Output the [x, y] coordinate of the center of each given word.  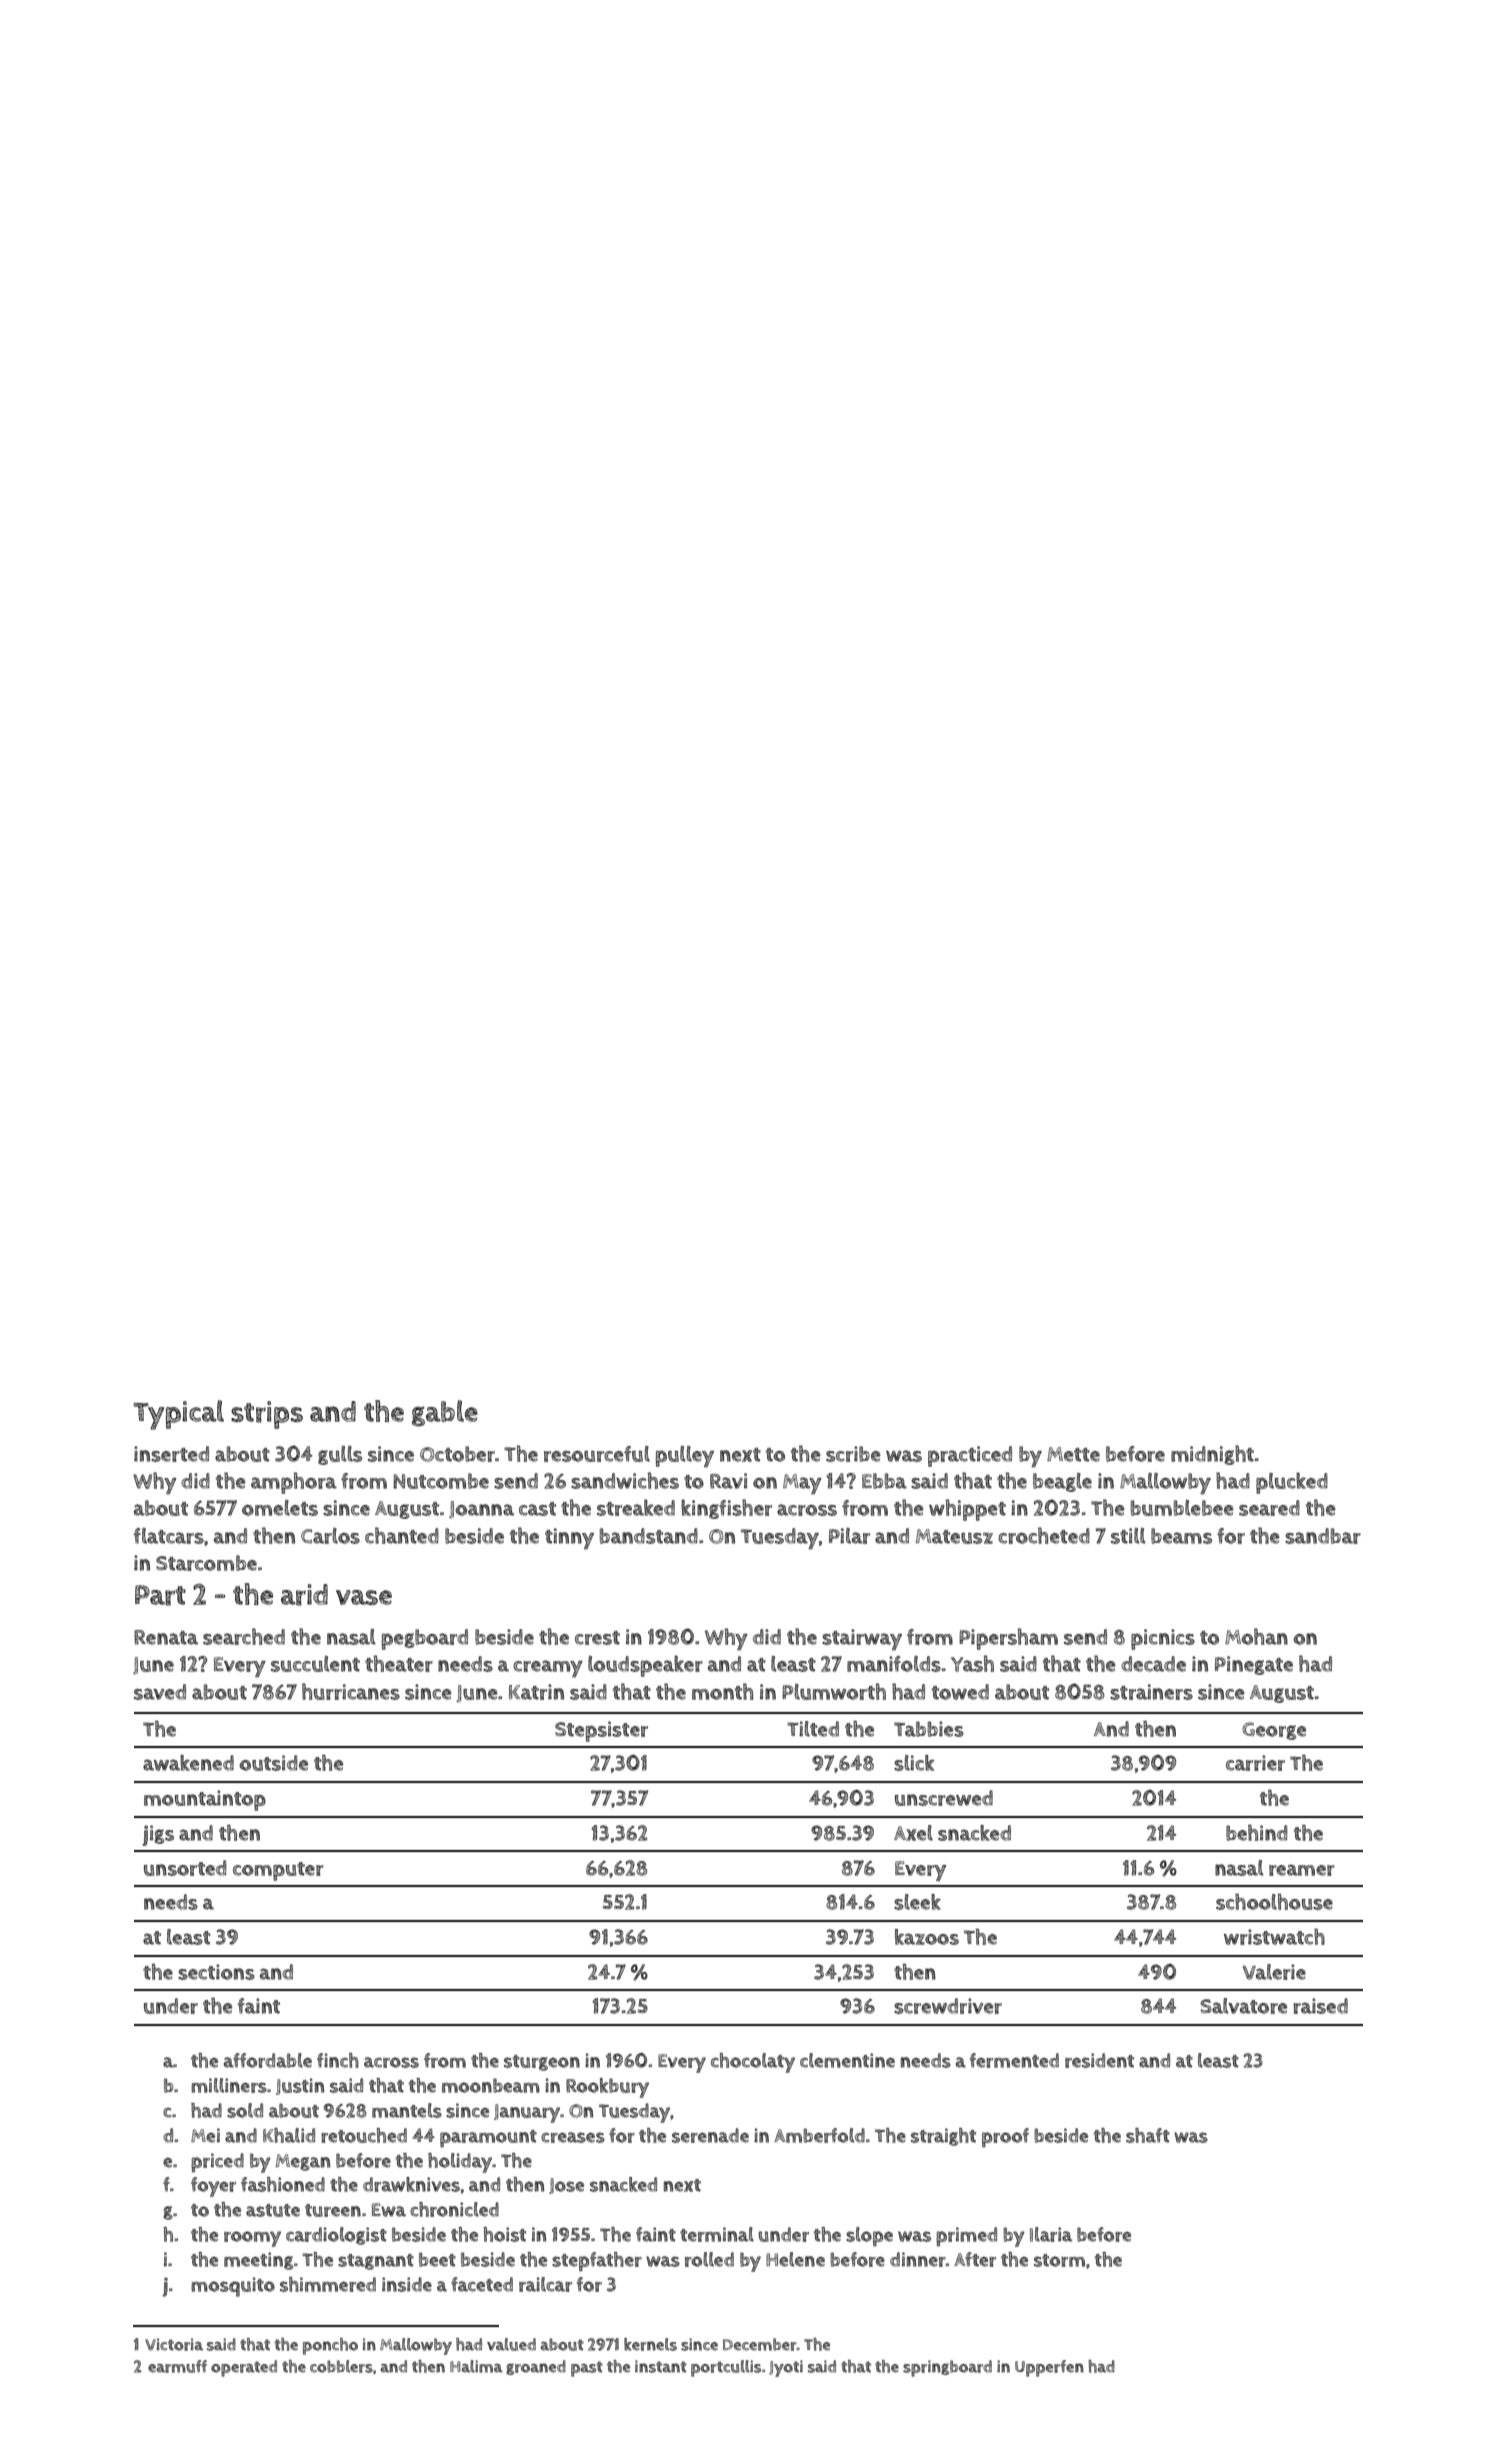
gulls [340, 1455]
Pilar [849, 1535]
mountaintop [205, 1800]
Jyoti [786, 2368]
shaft [1148, 2135]
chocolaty [753, 2063]
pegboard [425, 1639]
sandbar [1323, 1536]
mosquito [233, 2287]
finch [338, 2060]
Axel [913, 1833]
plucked [1292, 1483]
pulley [685, 1457]
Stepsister [601, 1731]
